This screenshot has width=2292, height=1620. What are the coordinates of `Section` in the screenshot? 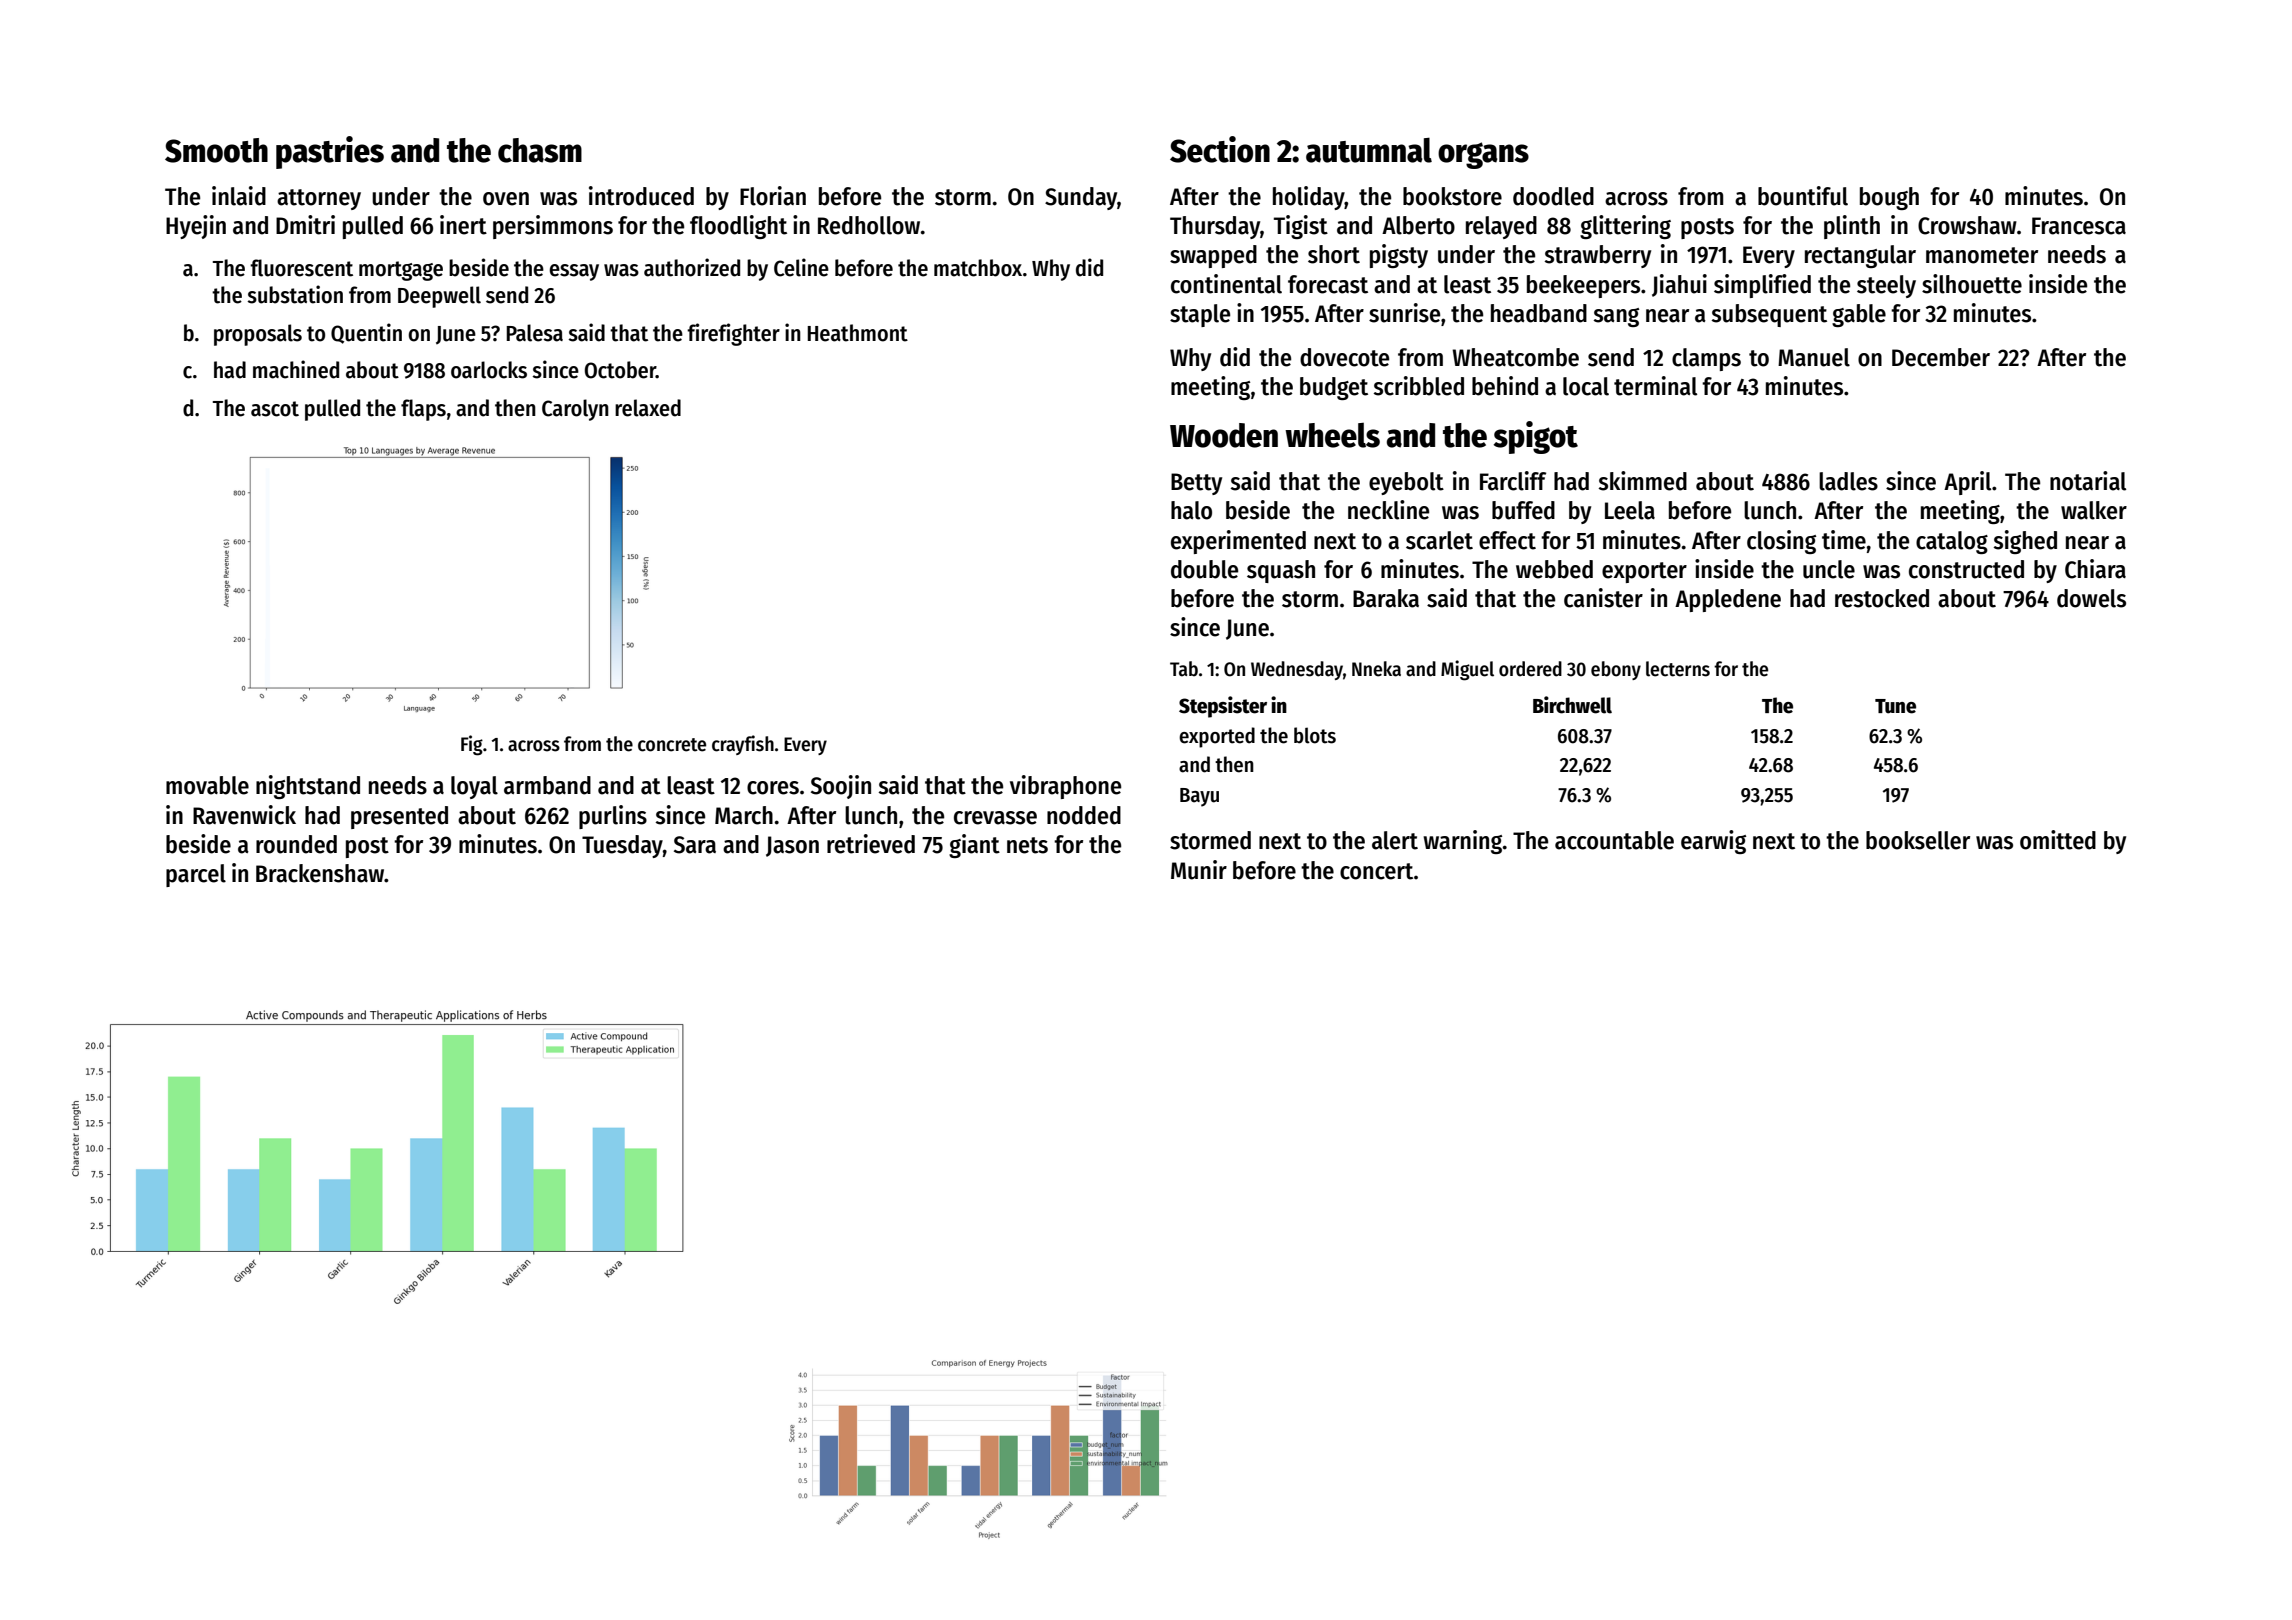 It's located at (1220, 149).
